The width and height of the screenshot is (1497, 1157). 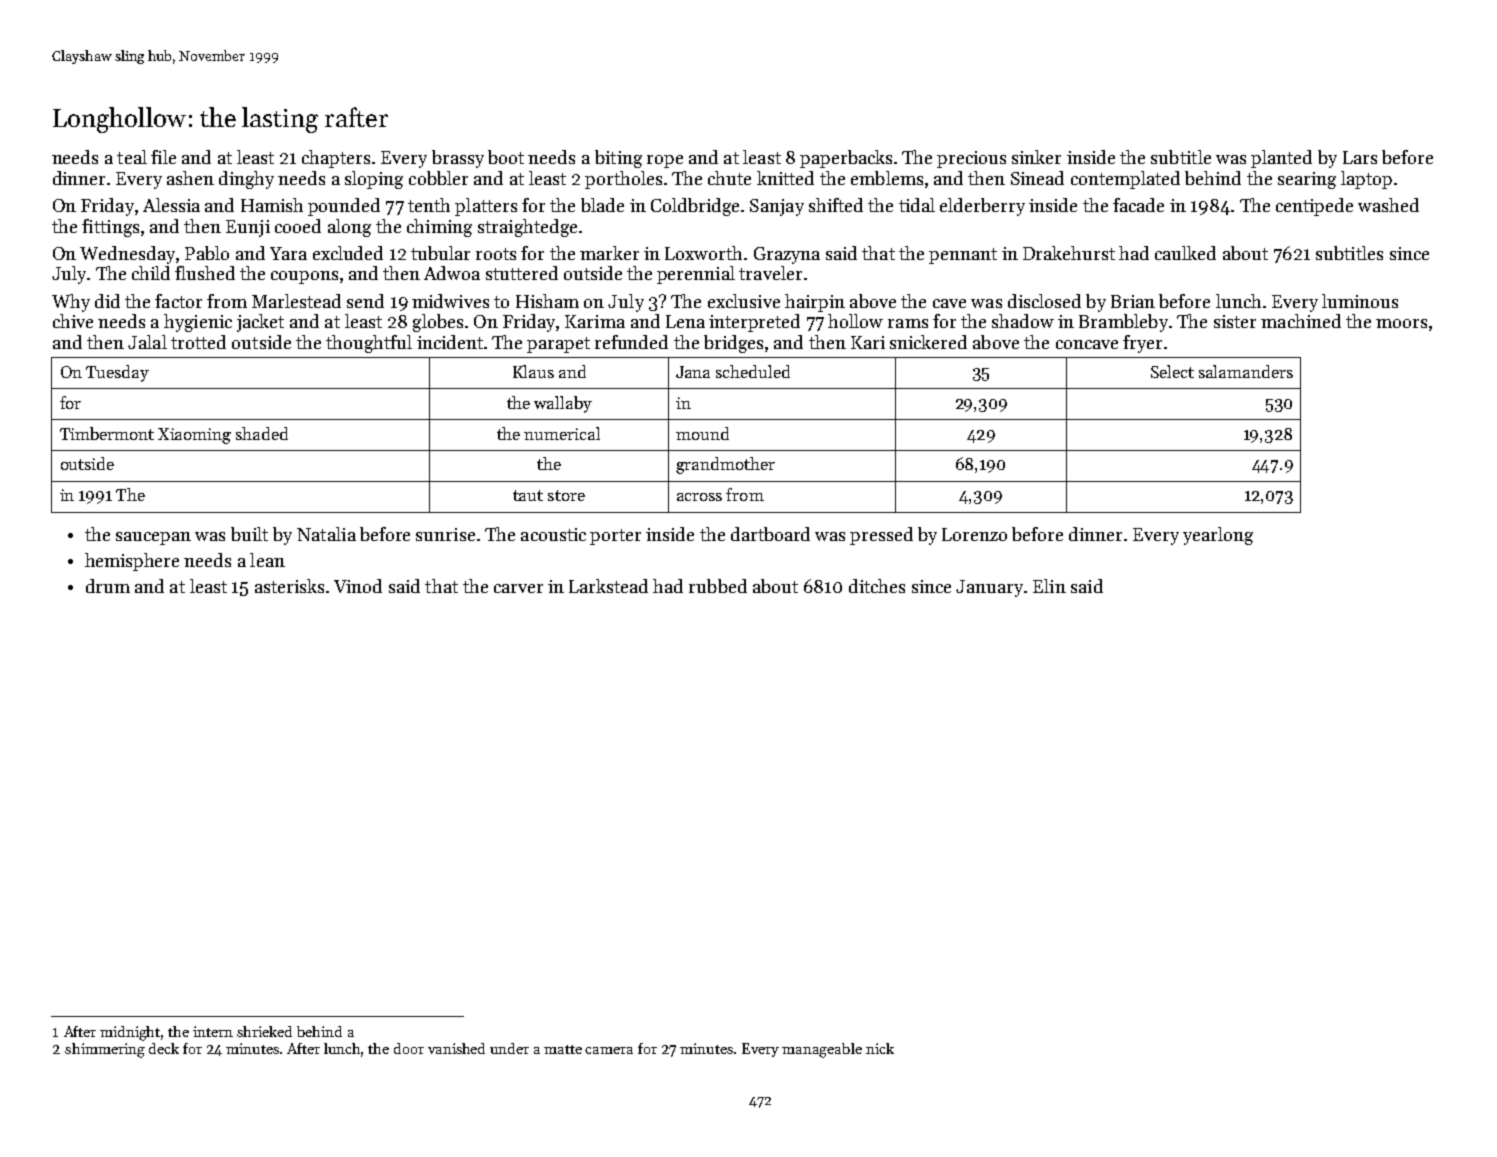 What do you see at coordinates (1049, 586) in the screenshot?
I see `Elin` at bounding box center [1049, 586].
